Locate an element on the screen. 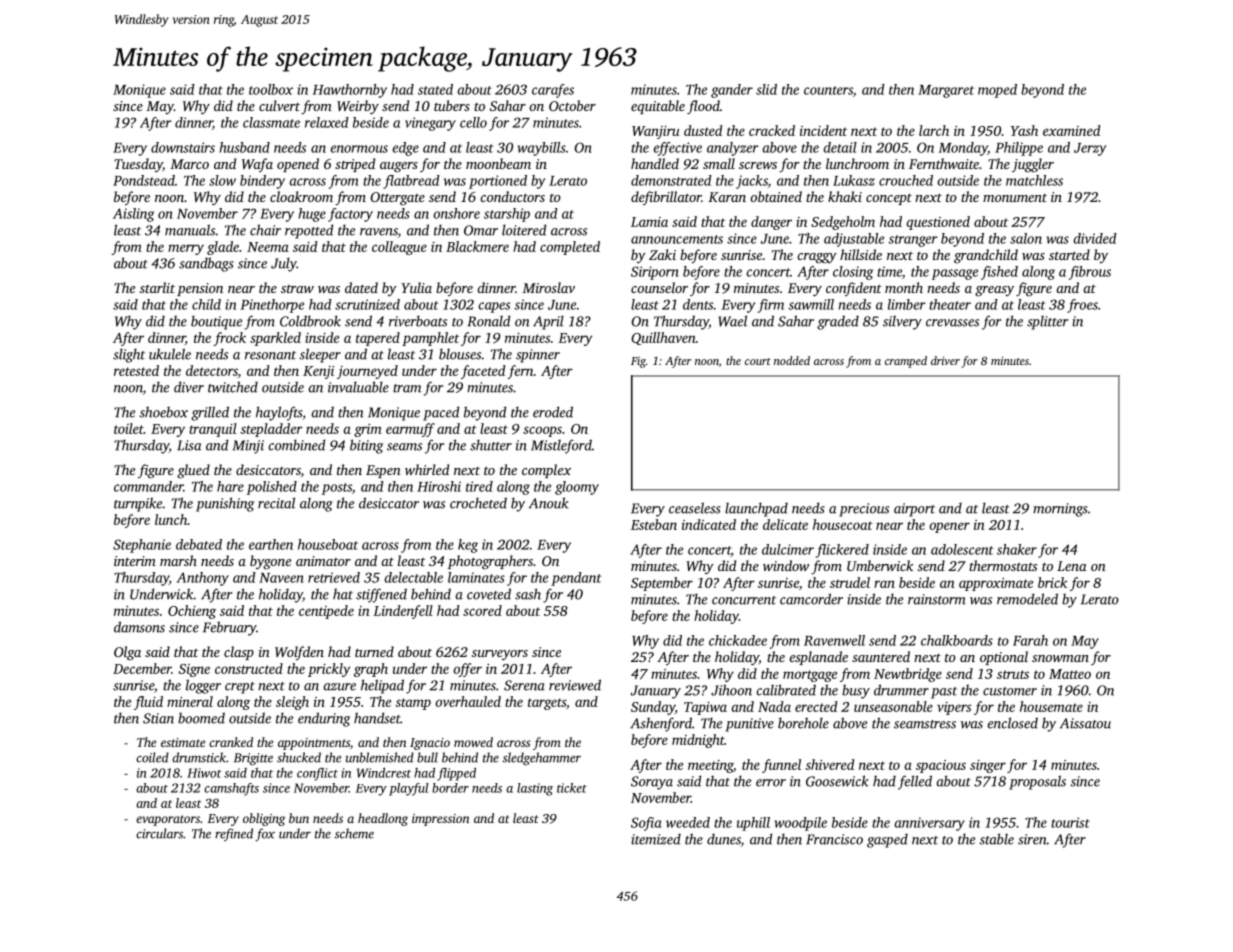  Tuesday is located at coordinates (138, 165).
